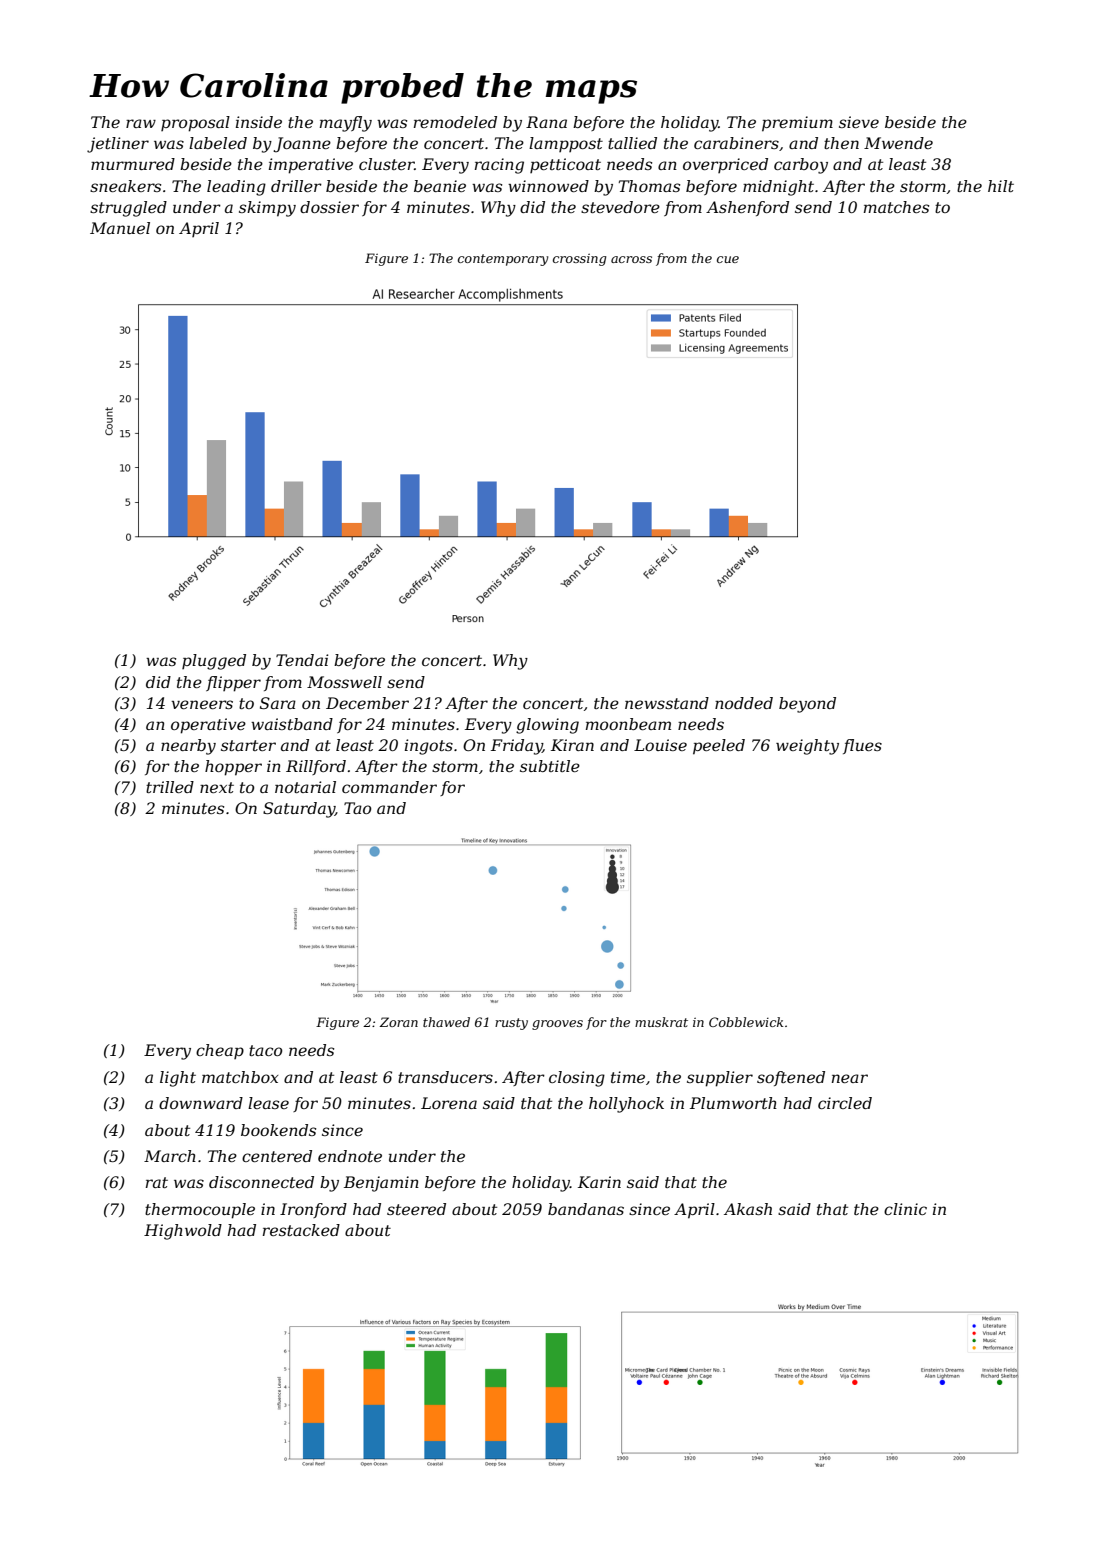  What do you see at coordinates (631, 259) in the screenshot?
I see `across` at bounding box center [631, 259].
